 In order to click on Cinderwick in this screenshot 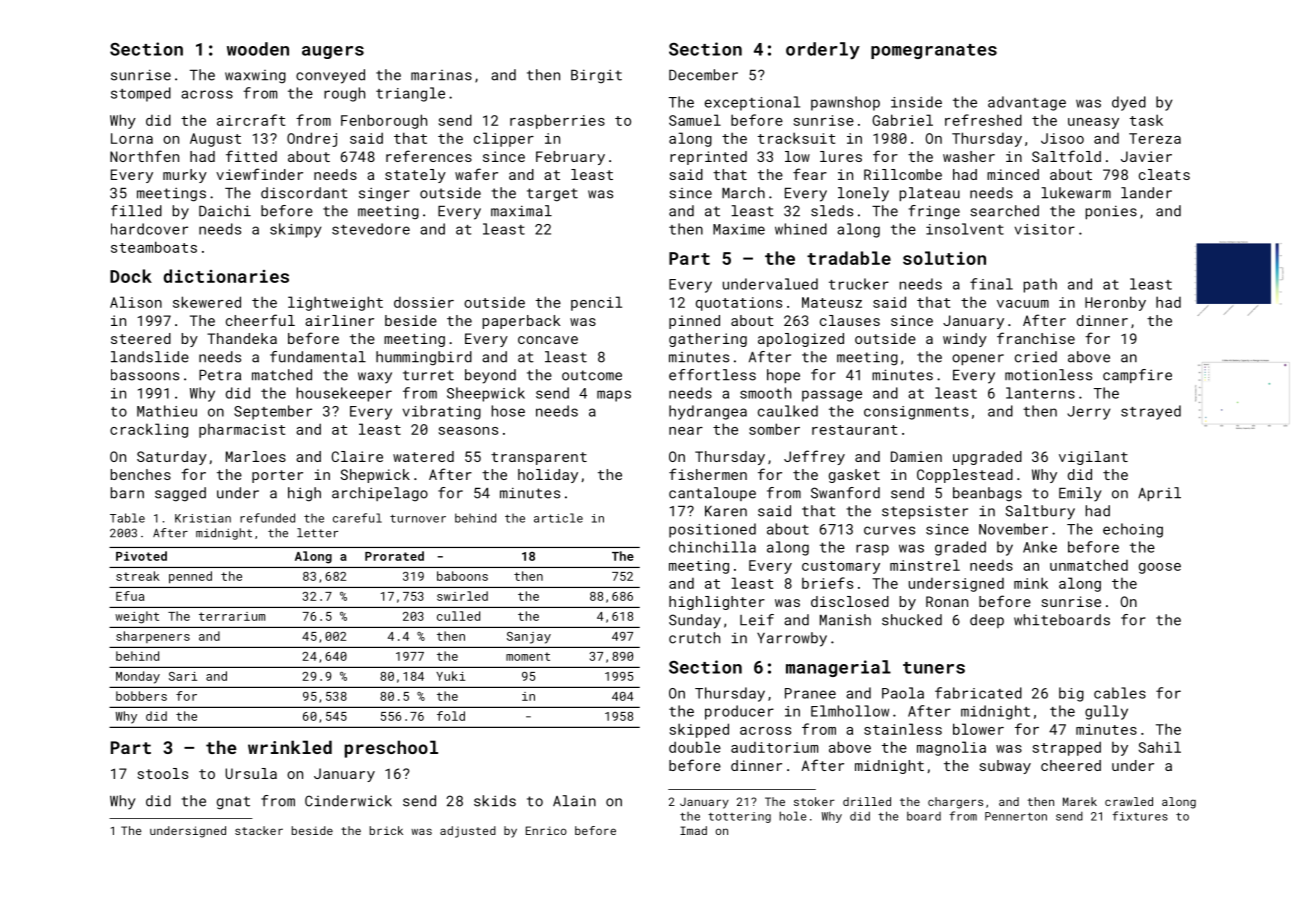, I will do `click(348, 801)`.
